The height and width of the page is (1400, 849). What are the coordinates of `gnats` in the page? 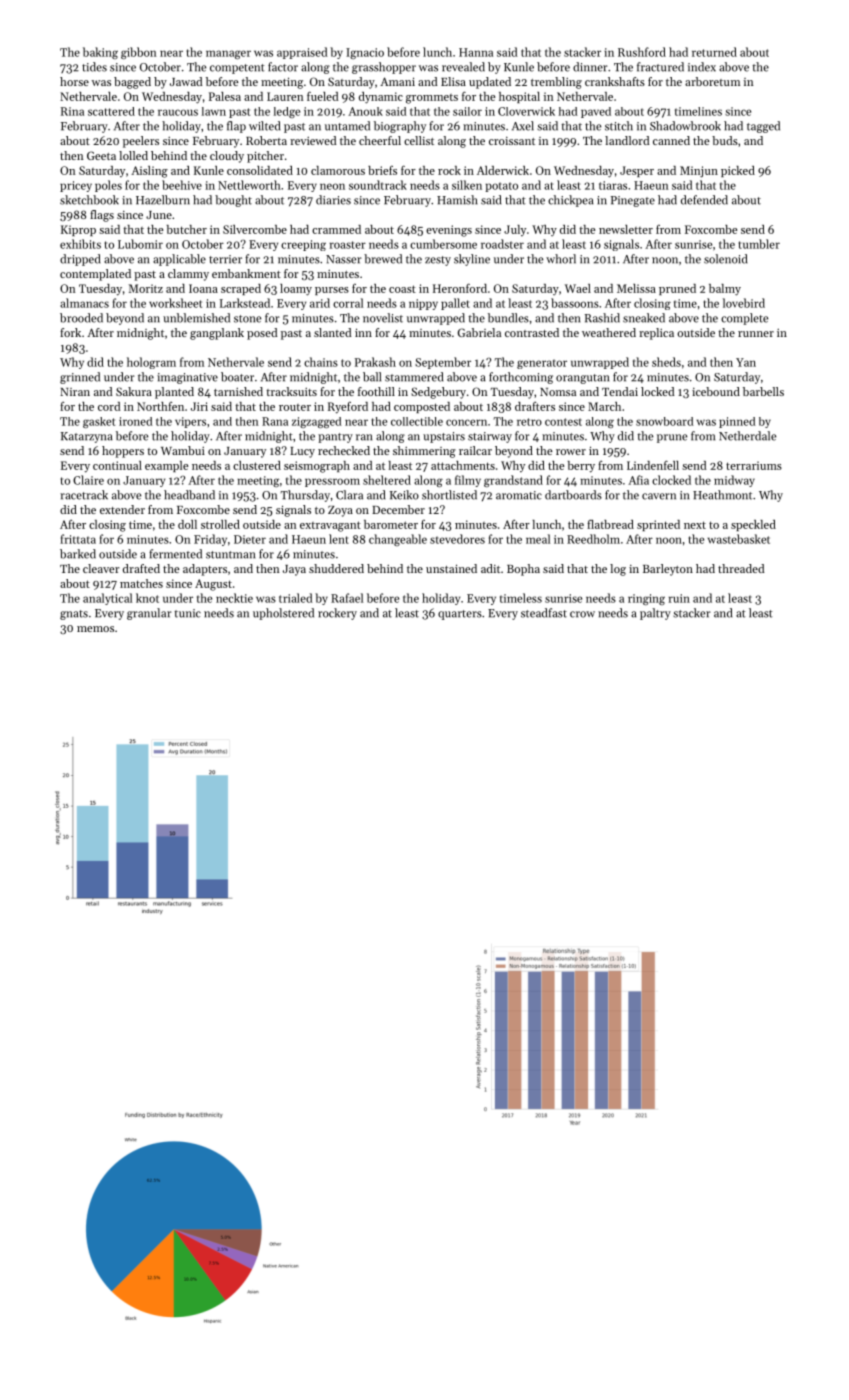 It's located at (74, 615).
